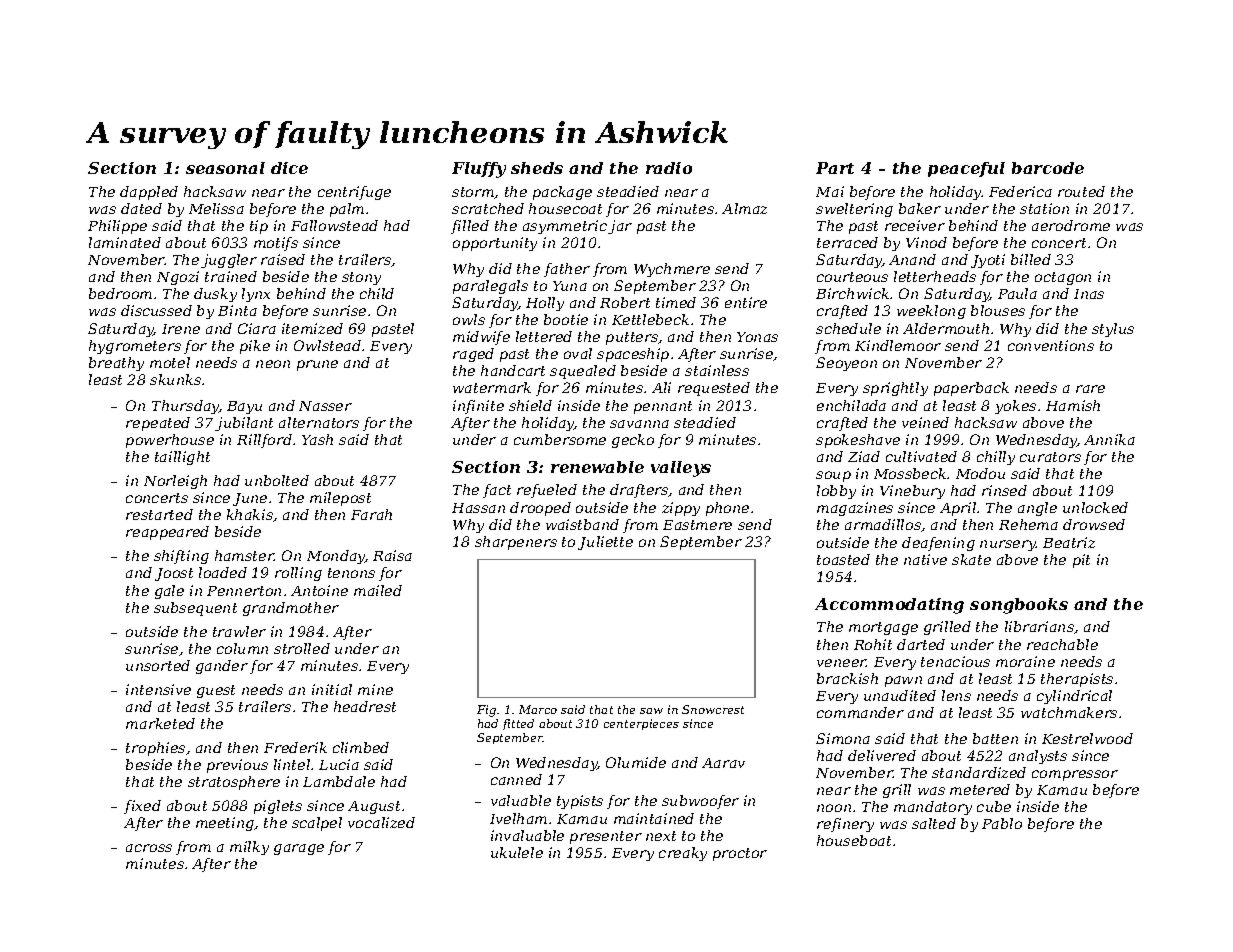 The width and height of the image is (1233, 952). I want to click on itemized, so click(312, 328).
